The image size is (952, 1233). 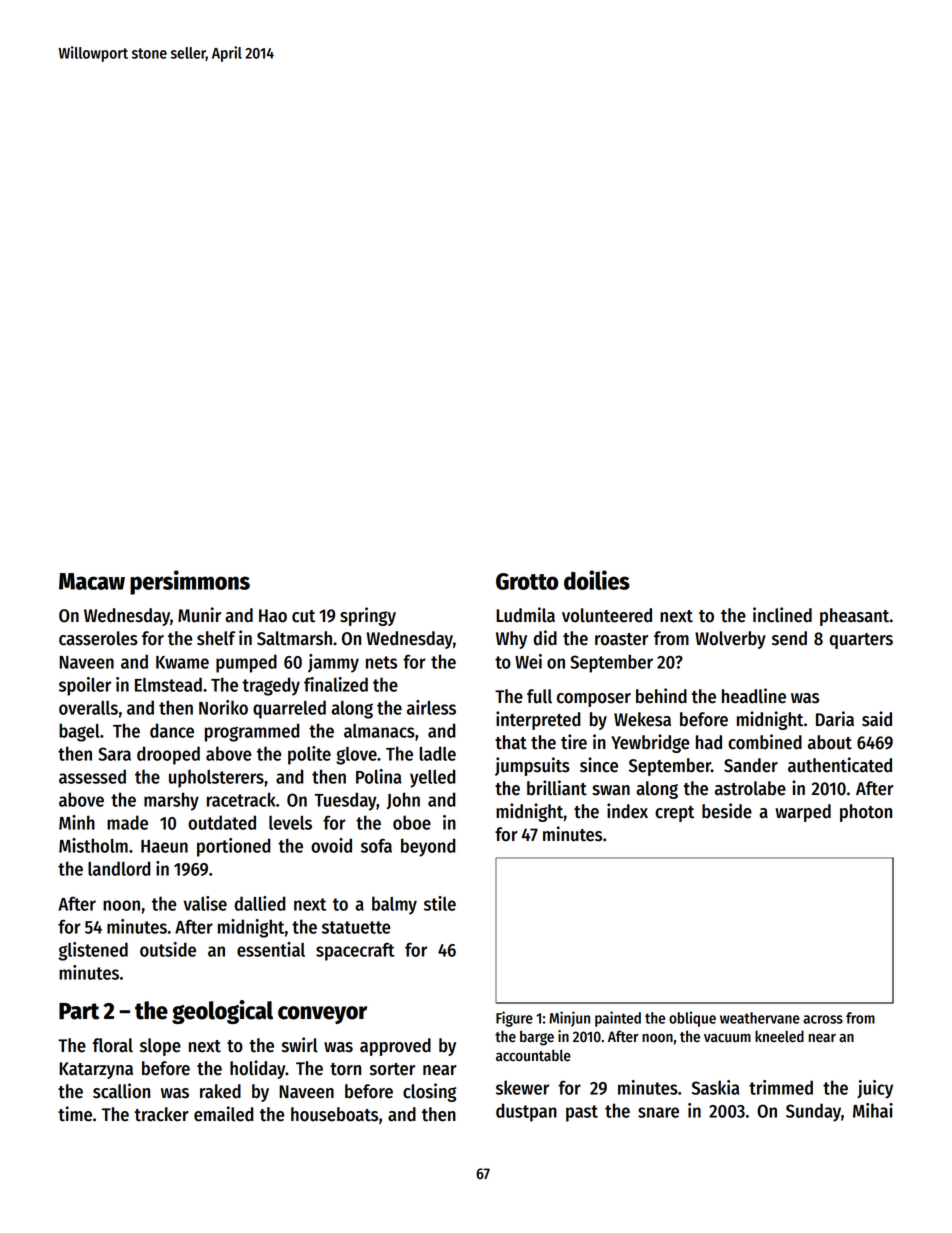 What do you see at coordinates (428, 847) in the page?
I see `beyond` at bounding box center [428, 847].
